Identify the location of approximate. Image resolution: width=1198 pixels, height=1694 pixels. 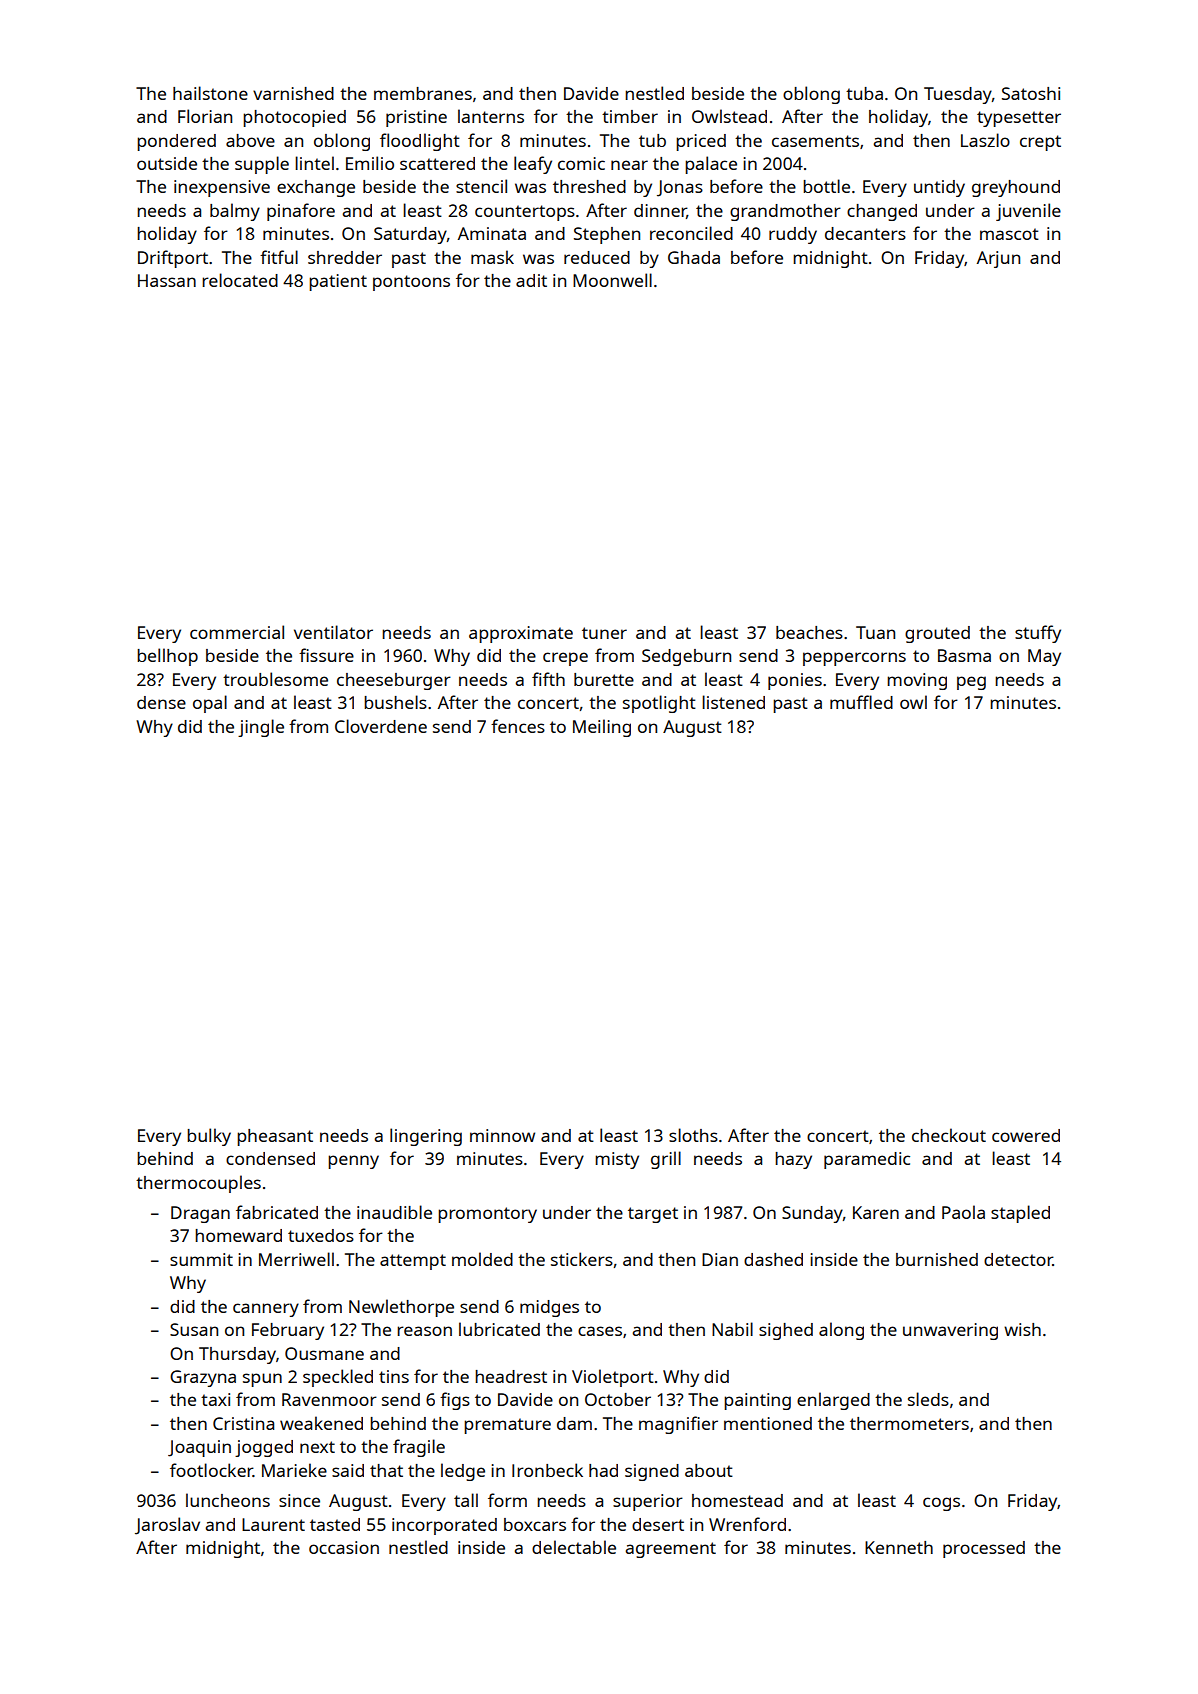
(521, 634).
